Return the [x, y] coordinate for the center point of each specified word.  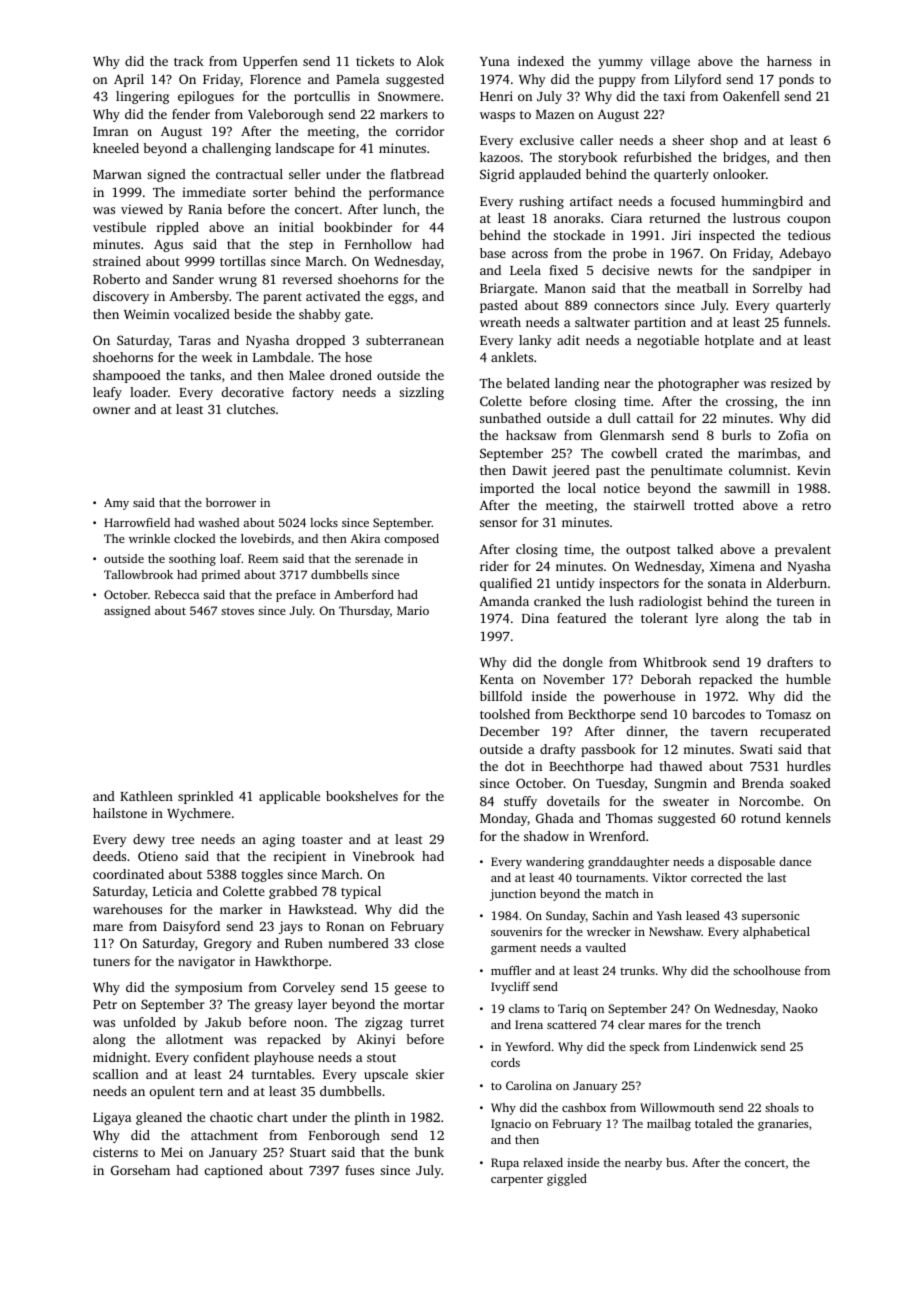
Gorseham [140, 1170]
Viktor [670, 877]
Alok [430, 61]
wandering [555, 863]
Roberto [116, 279]
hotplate [729, 341]
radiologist [670, 602]
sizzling [421, 393]
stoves [237, 611]
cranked [557, 601]
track [189, 61]
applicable [289, 797]
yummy [620, 64]
